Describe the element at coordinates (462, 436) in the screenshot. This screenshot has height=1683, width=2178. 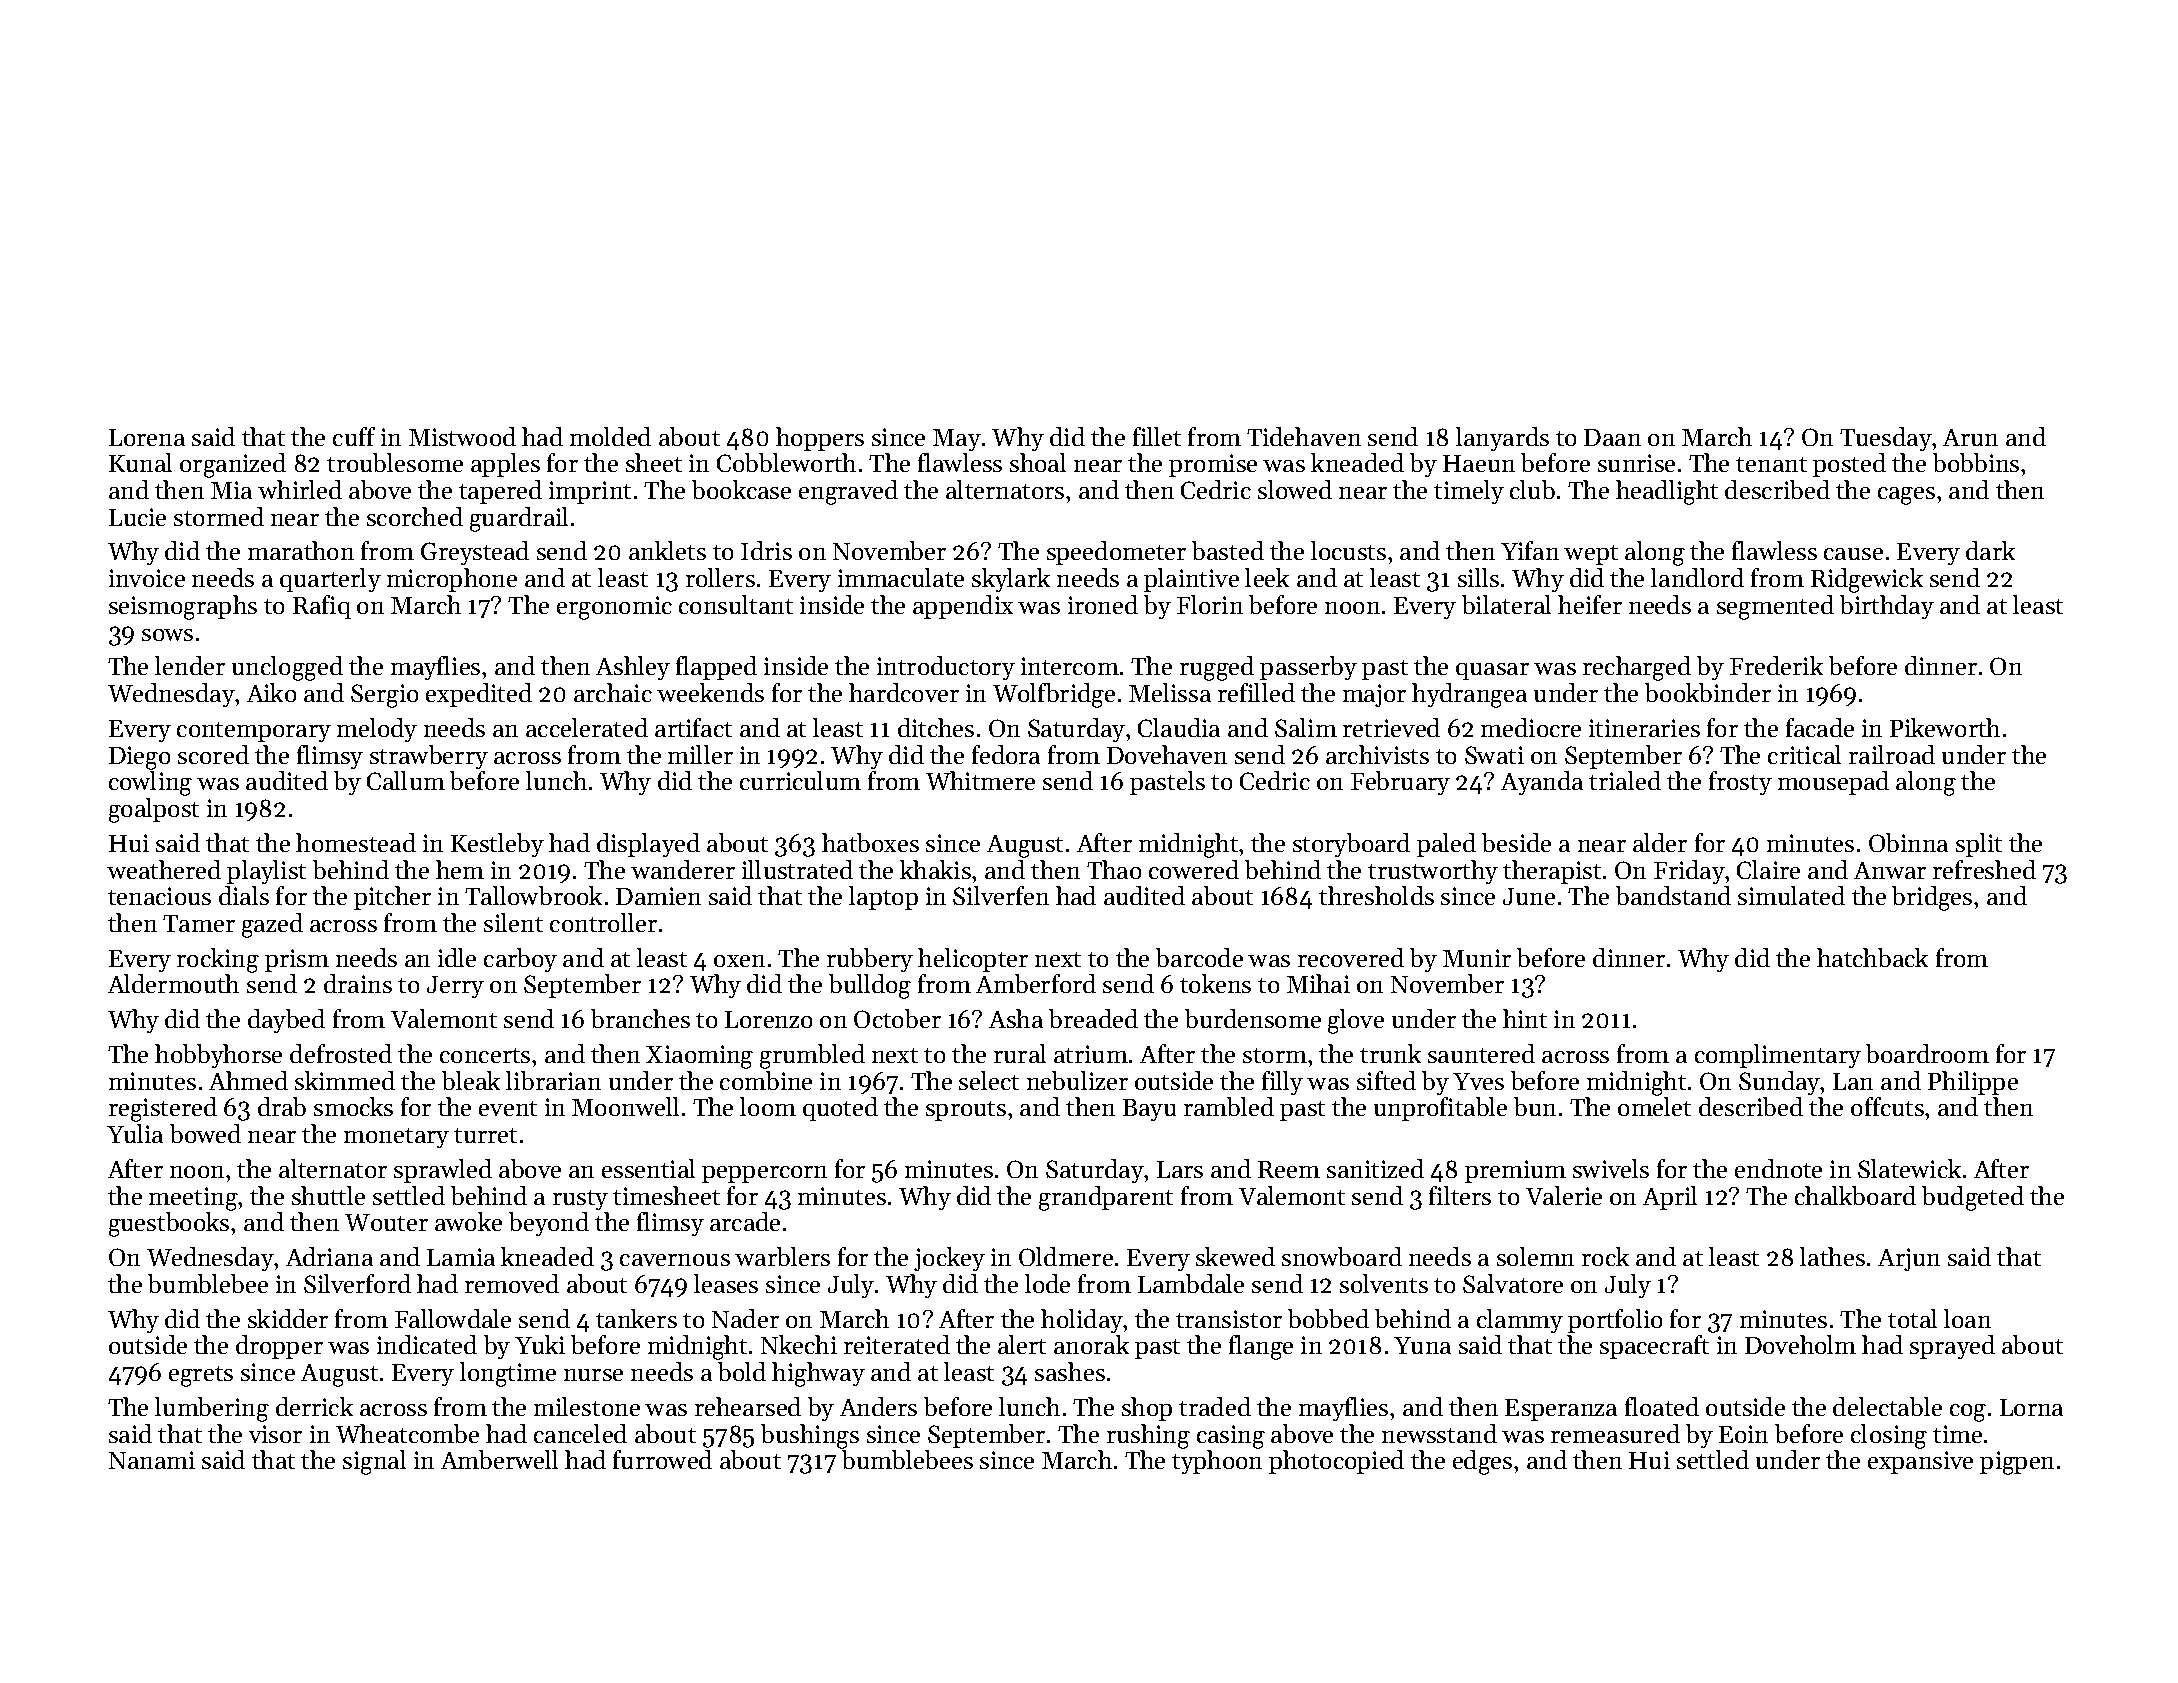
I see `Mistwood` at that location.
